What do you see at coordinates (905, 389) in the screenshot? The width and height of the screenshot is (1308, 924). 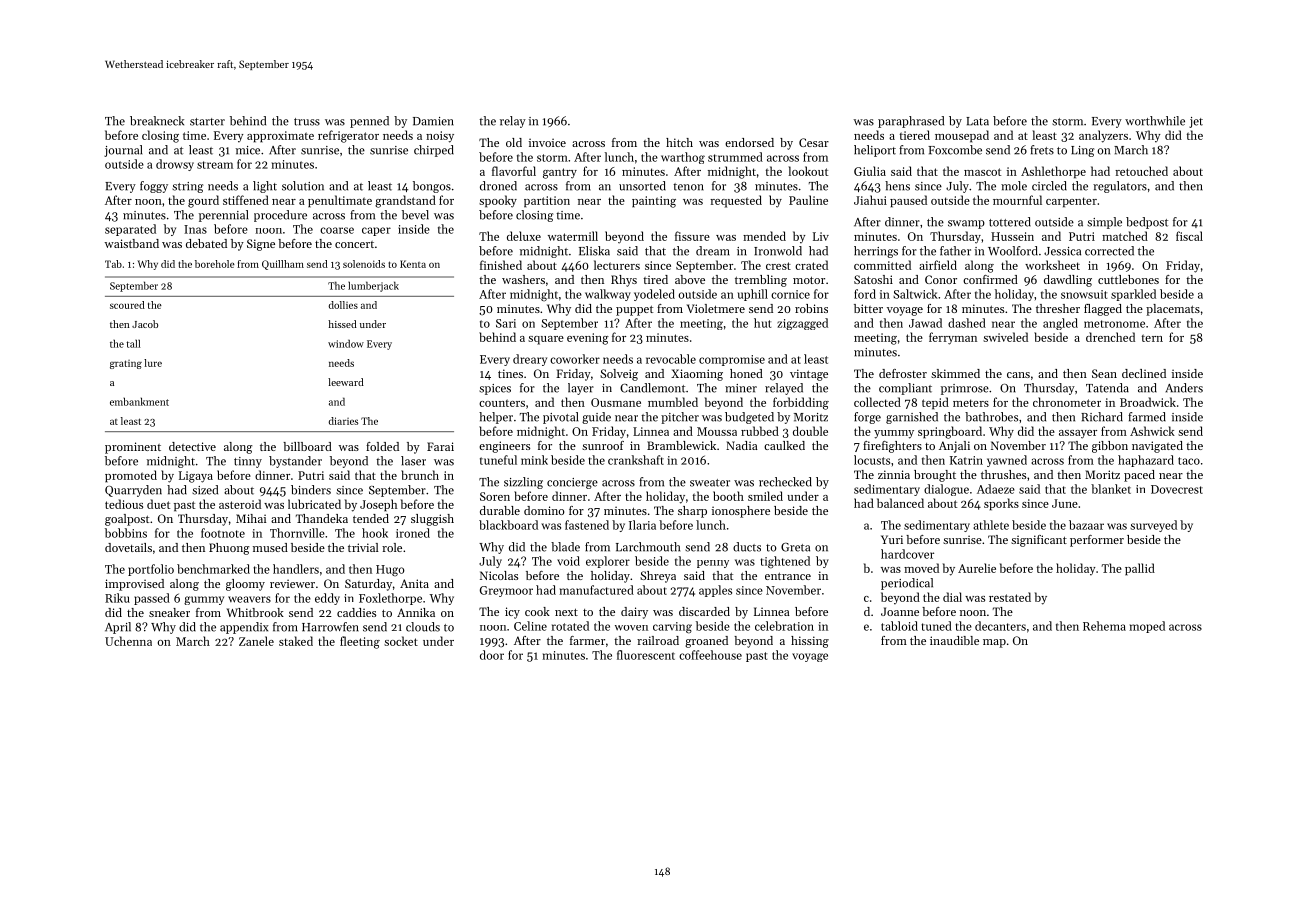 I see `compliant` at bounding box center [905, 389].
